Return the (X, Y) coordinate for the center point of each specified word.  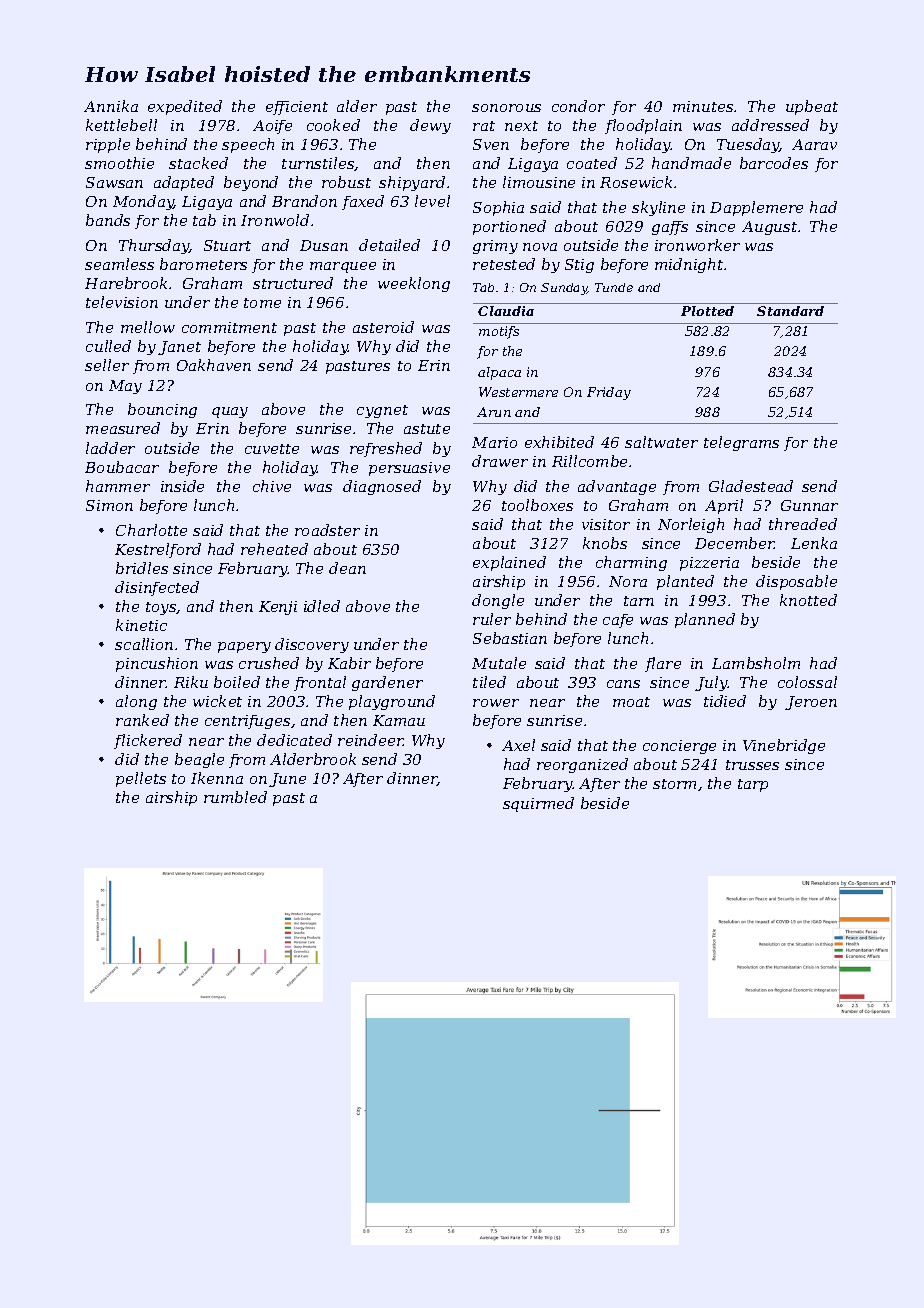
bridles (142, 568)
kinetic (141, 625)
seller (107, 365)
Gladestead (751, 486)
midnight (689, 265)
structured (293, 283)
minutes (703, 106)
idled (322, 606)
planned (705, 620)
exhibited (559, 442)
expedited (185, 107)
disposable (796, 582)
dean (347, 568)
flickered (148, 741)
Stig (579, 266)
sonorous (506, 108)
